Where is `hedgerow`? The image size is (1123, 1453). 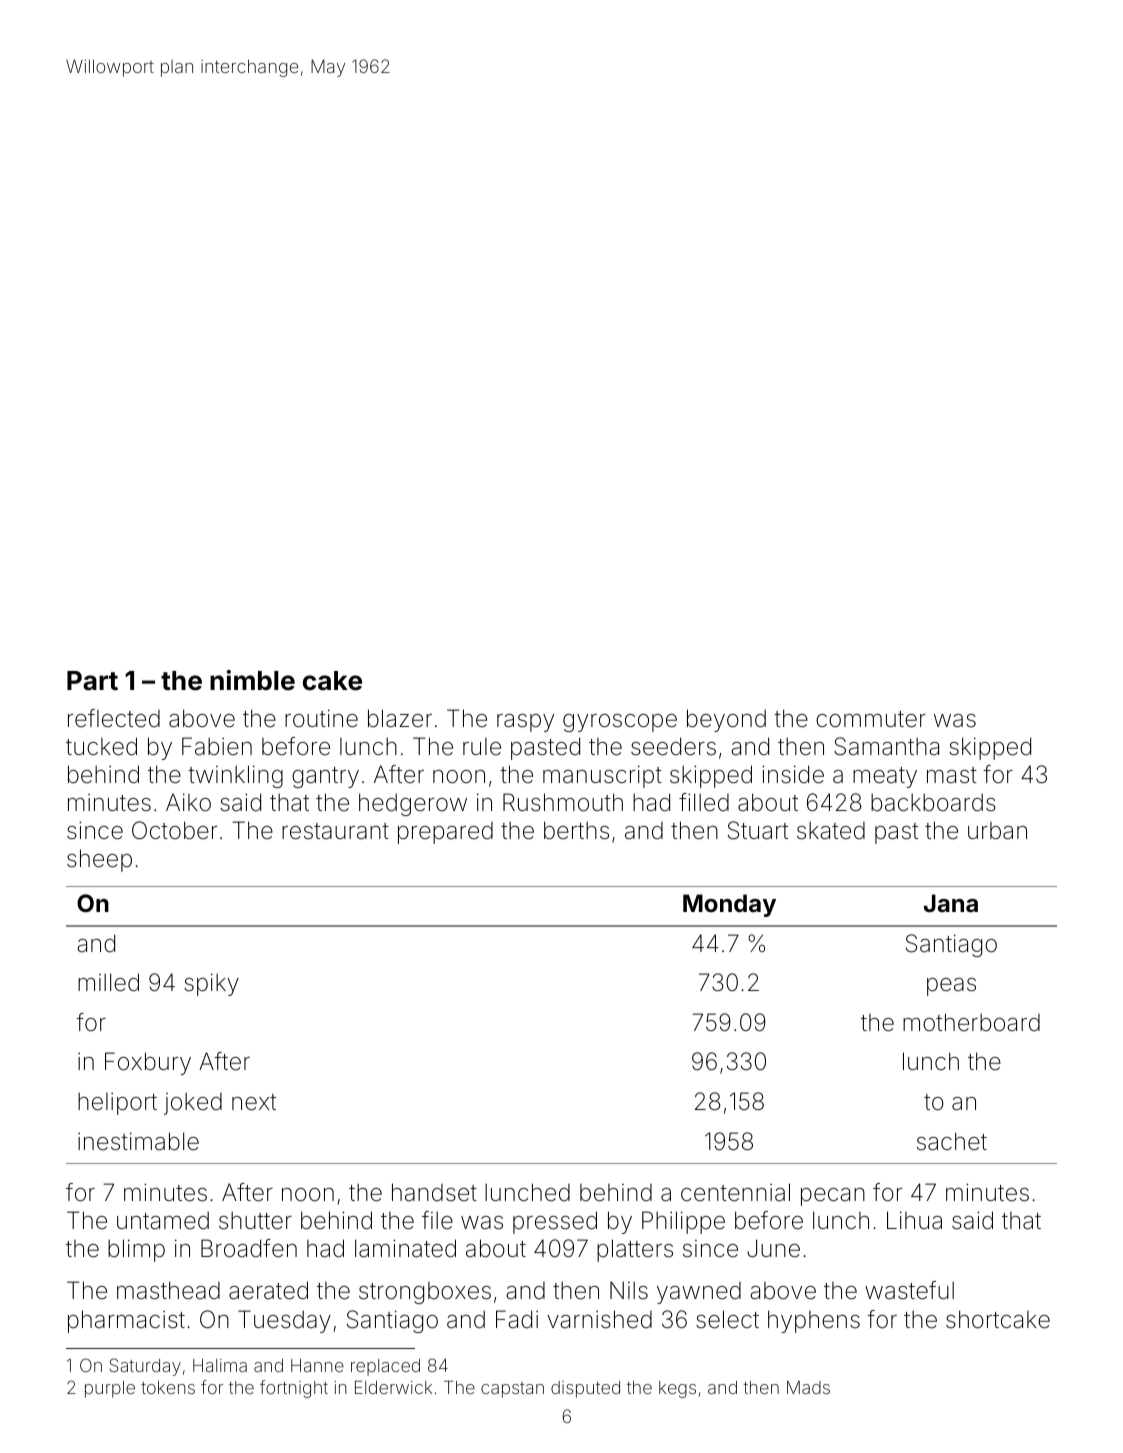 hedgerow is located at coordinates (413, 804).
